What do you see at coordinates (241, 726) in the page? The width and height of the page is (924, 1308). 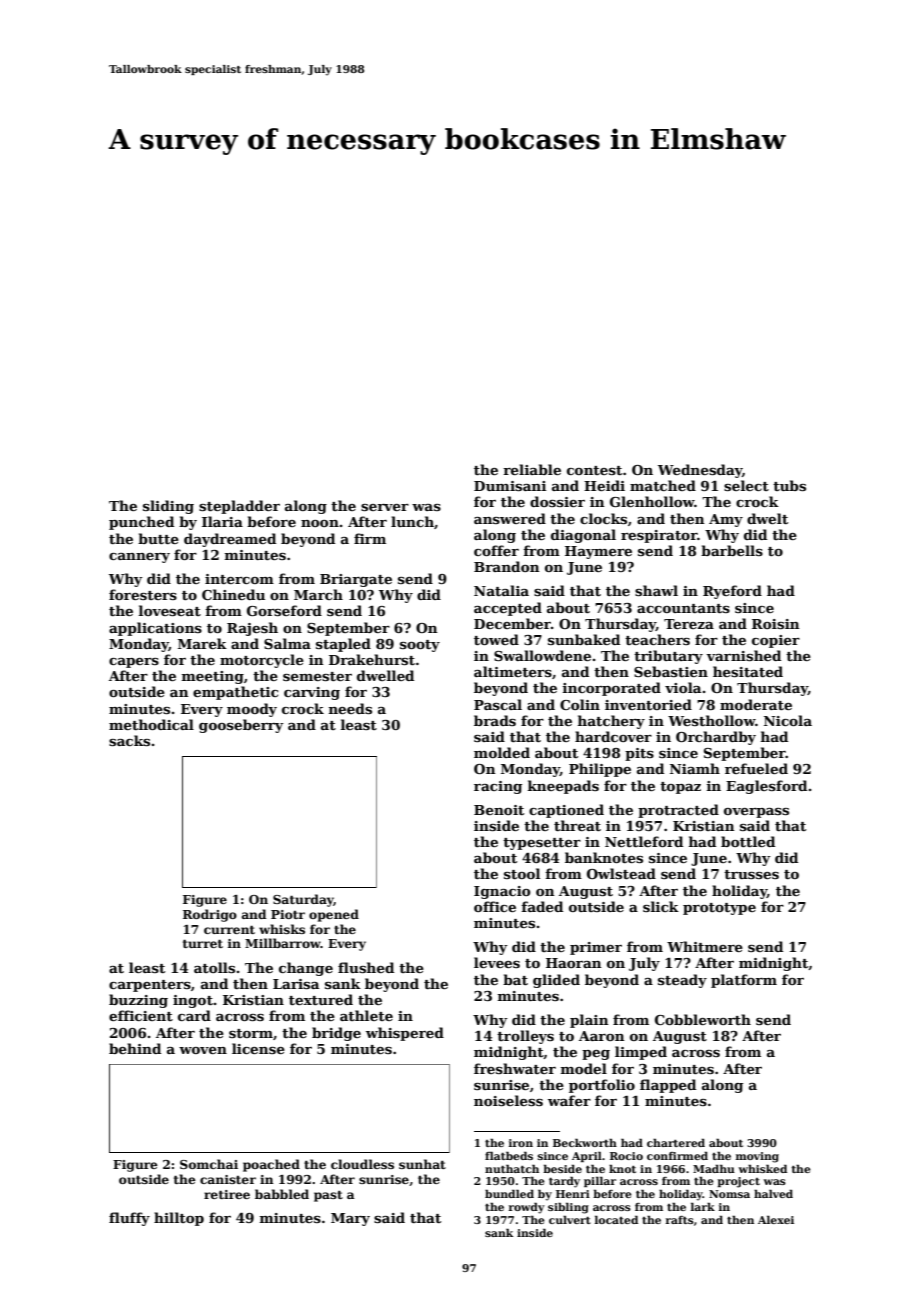 I see `gooseberry` at bounding box center [241, 726].
